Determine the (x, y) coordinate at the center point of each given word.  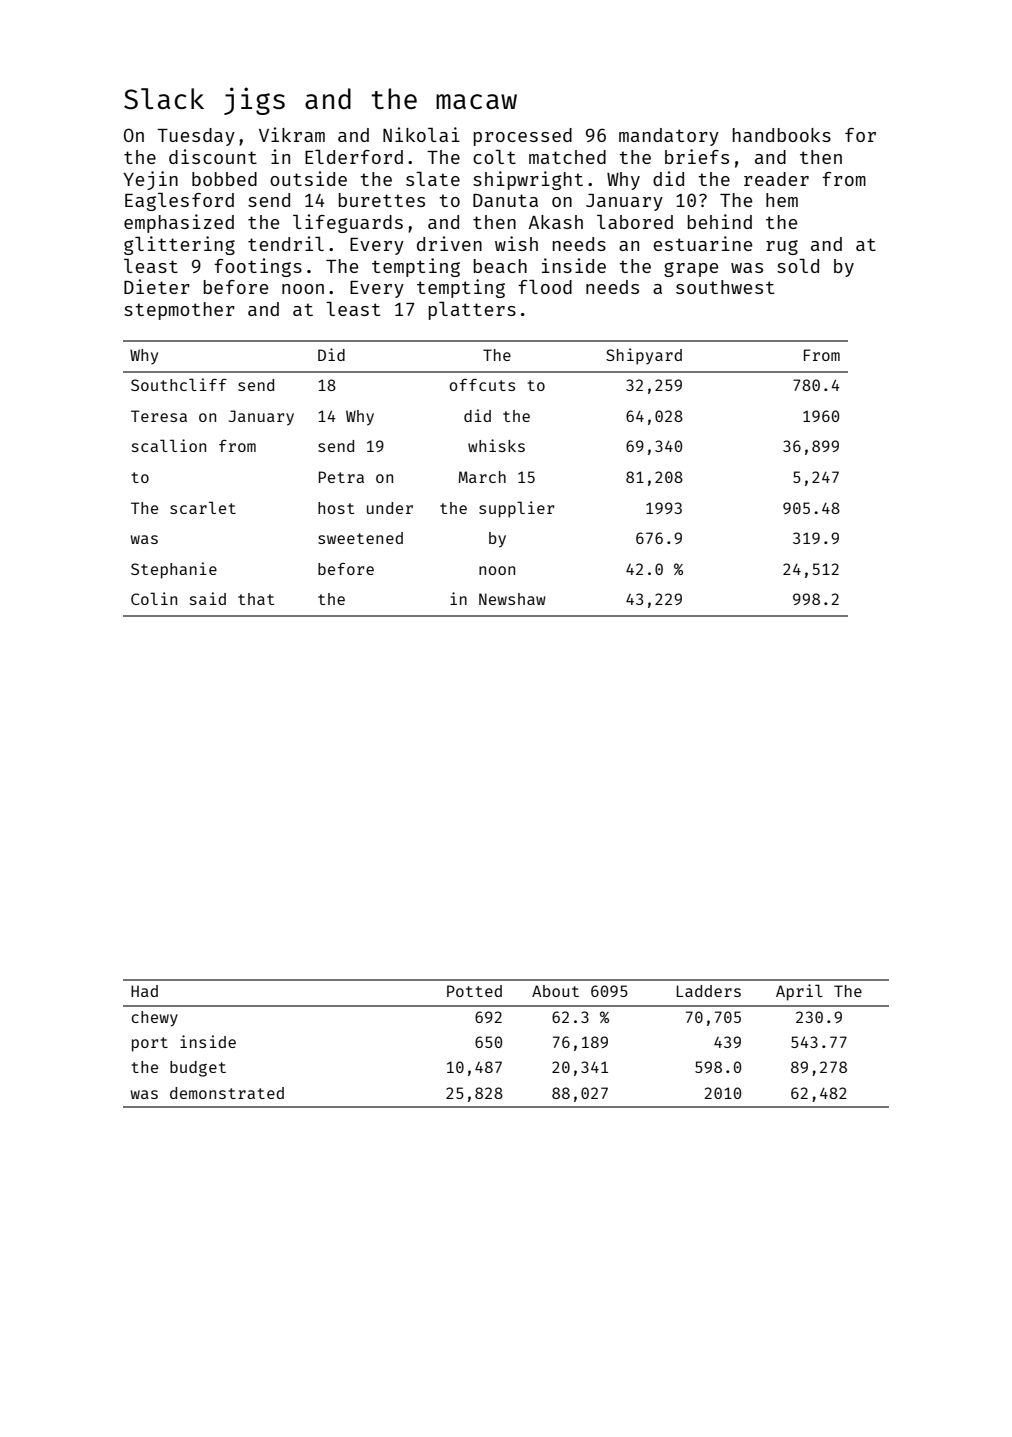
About (555, 991)
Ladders (709, 991)
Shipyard (644, 356)
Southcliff (179, 384)
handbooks (782, 135)
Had (144, 991)
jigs (254, 101)
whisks (496, 445)
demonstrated (227, 1093)
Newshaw (512, 599)
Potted (474, 991)
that (256, 599)
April (799, 992)
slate (433, 179)
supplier (517, 509)
